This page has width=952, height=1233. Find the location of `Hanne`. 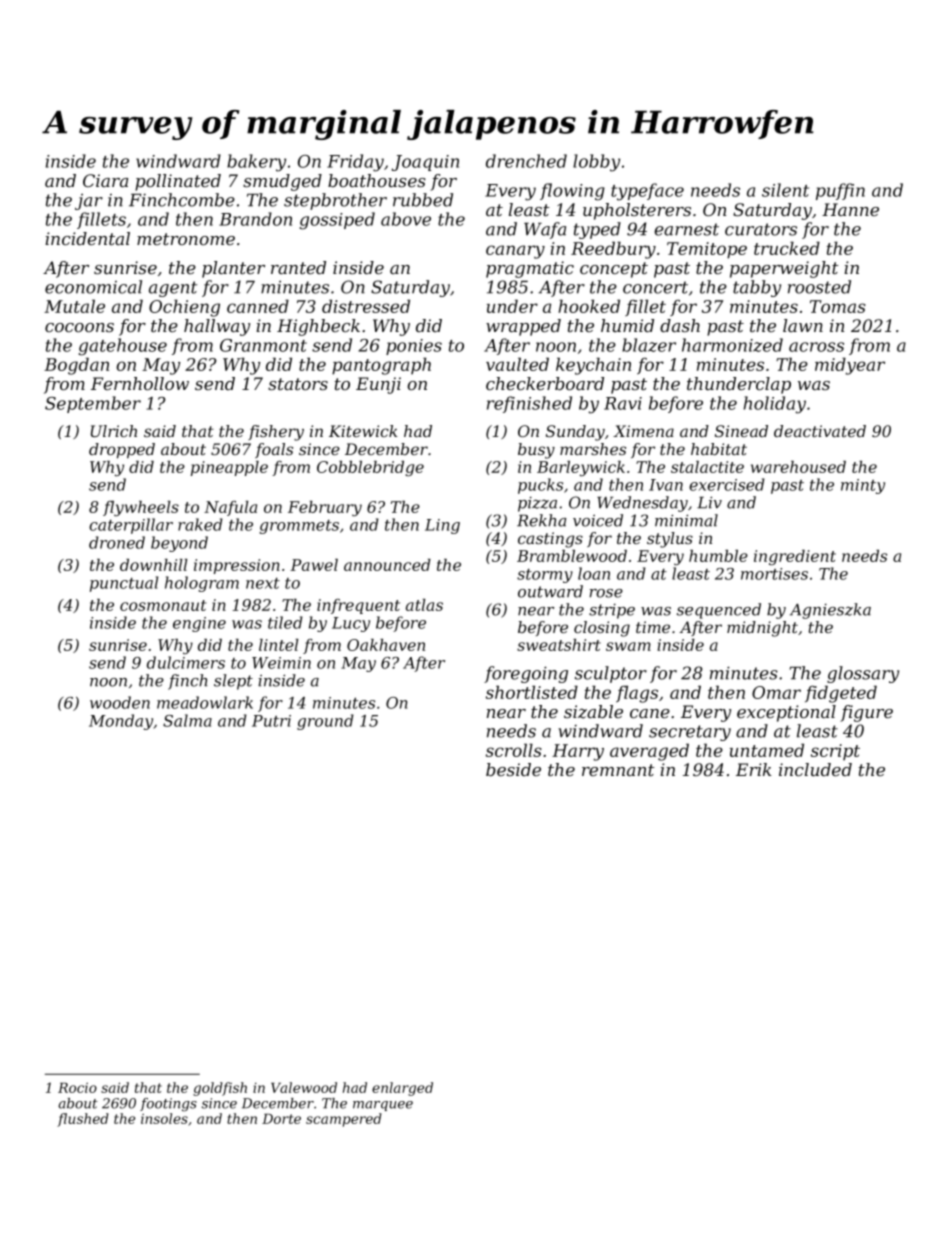

Hanne is located at coordinates (850, 209).
